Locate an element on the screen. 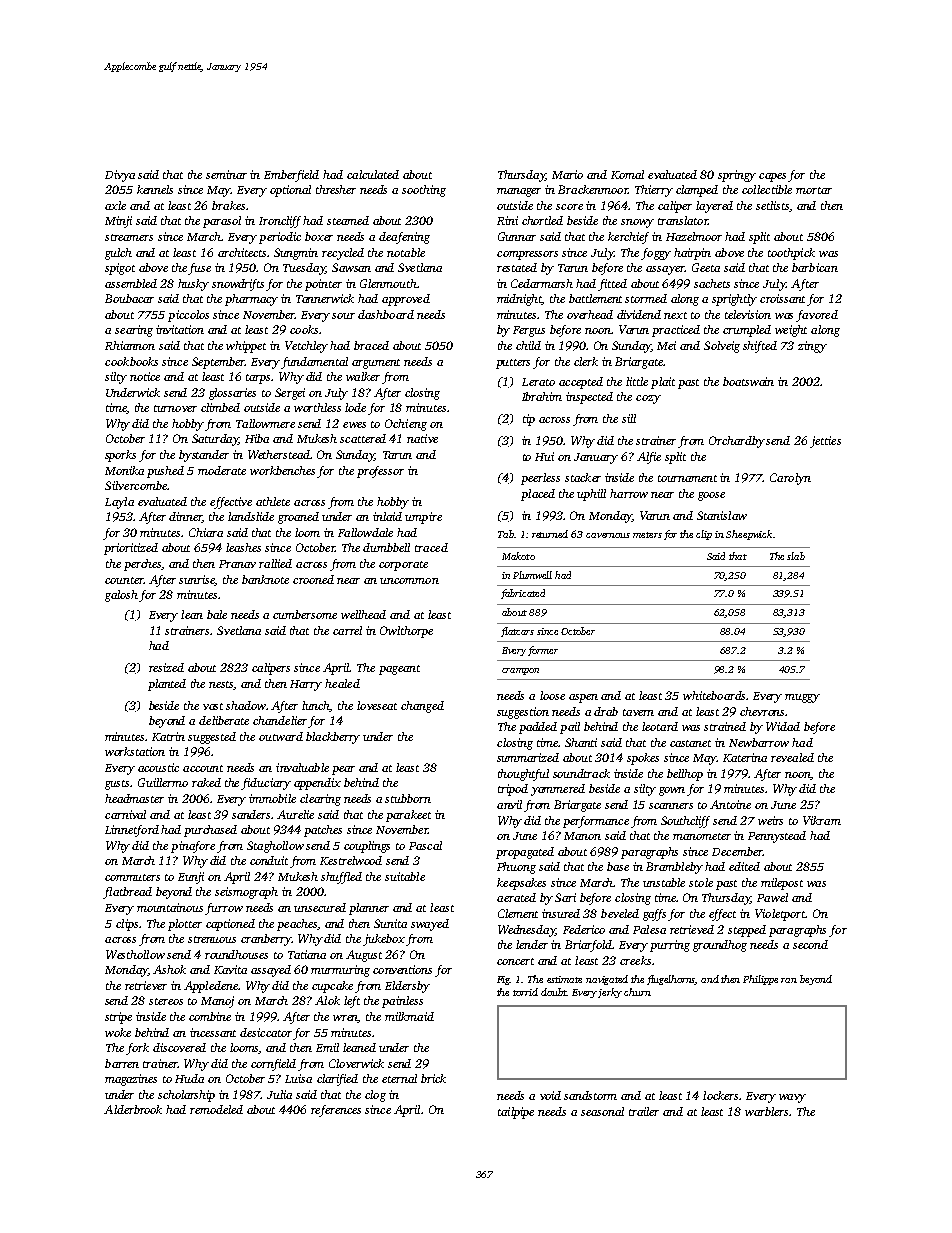 The width and height of the screenshot is (952, 1233). sunrise is located at coordinates (197, 580).
